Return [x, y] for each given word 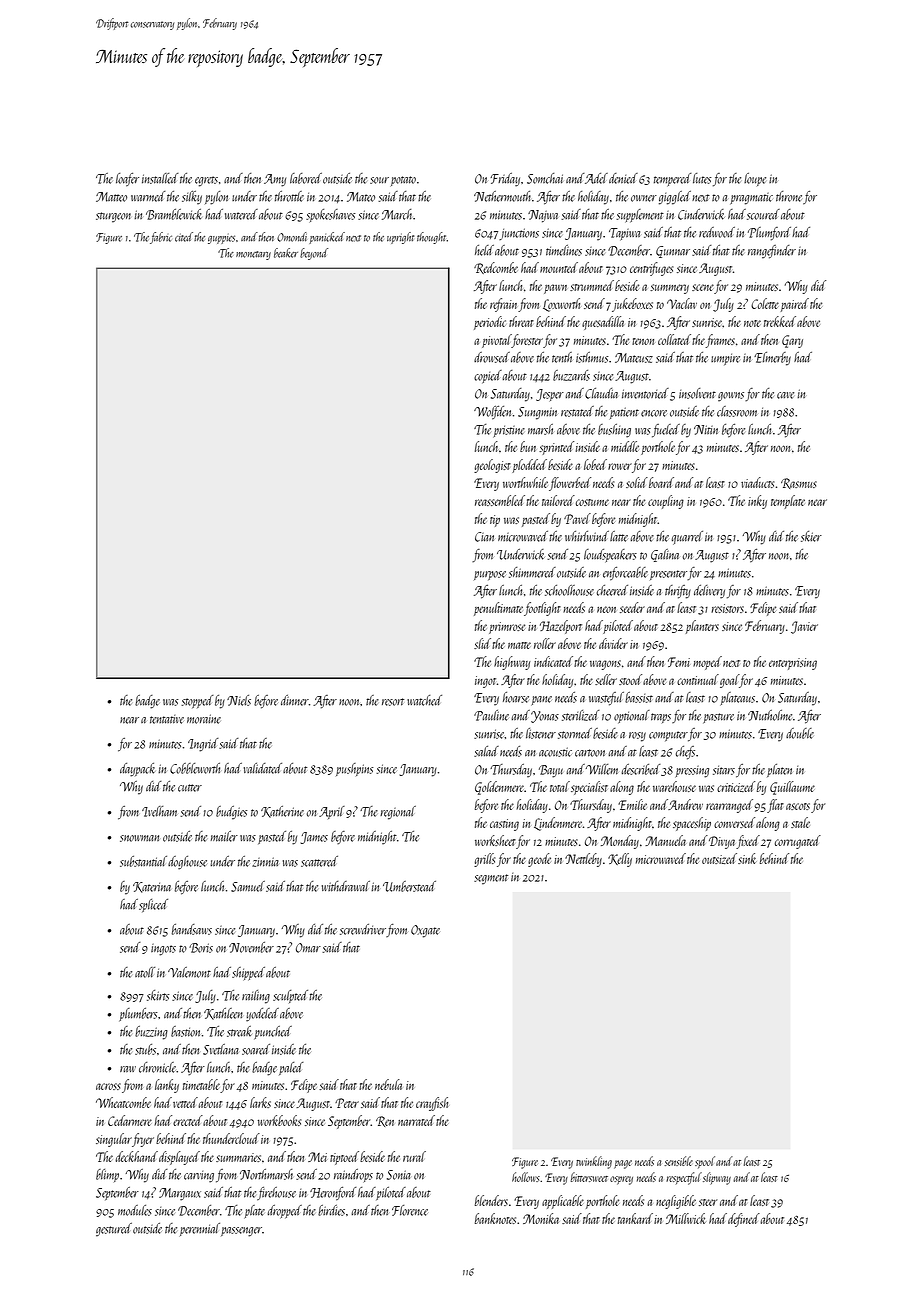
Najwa [543, 216]
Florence [410, 1210]
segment [491, 879]
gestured [114, 1230]
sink [747, 858]
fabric [161, 238]
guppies [221, 239]
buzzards [571, 375]
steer [708, 1202]
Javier [804, 627]
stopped [197, 701]
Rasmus [799, 483]
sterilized [580, 715]
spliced [153, 905]
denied [623, 178]
